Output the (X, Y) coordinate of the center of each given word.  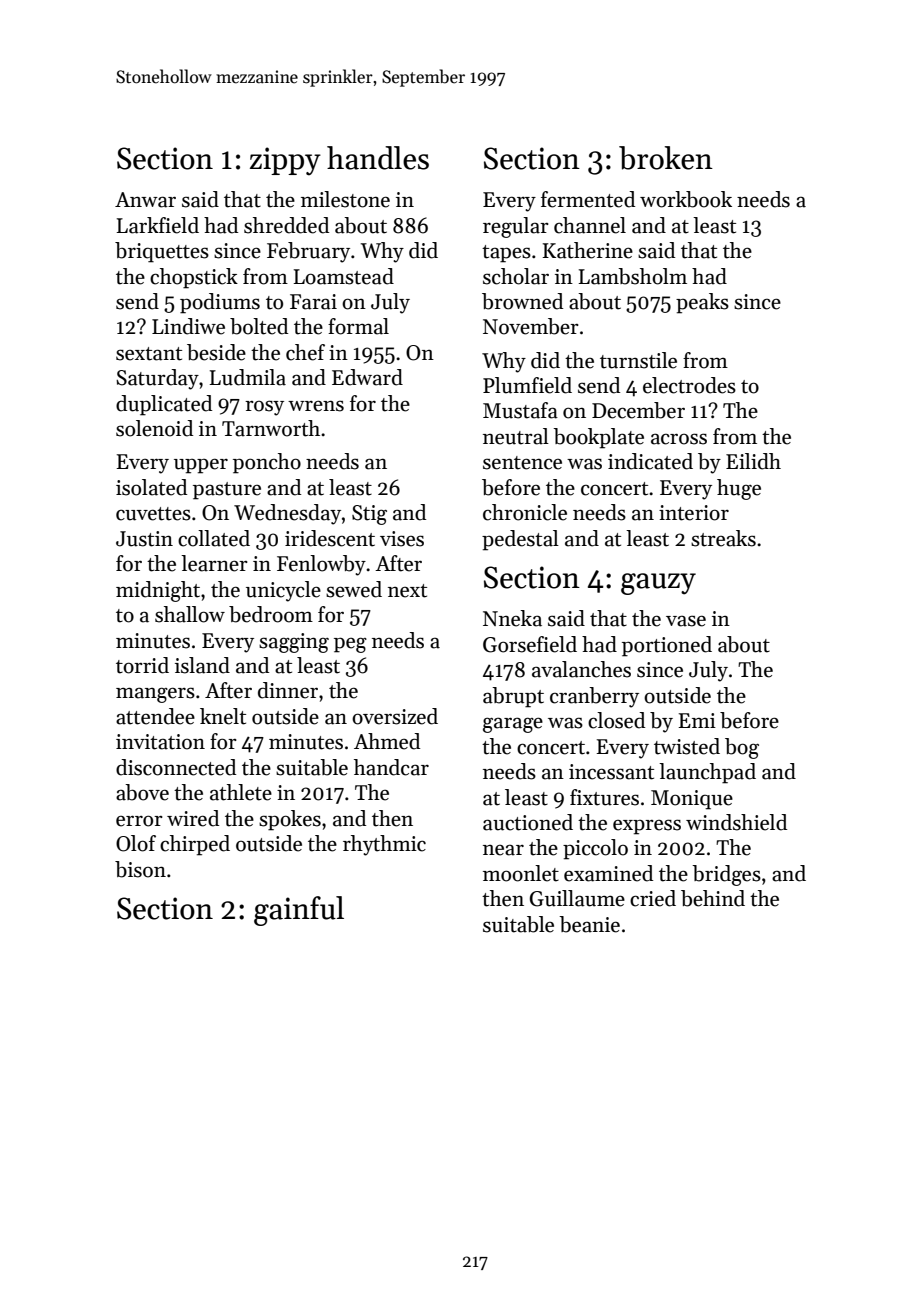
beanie (589, 924)
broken (666, 158)
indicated (650, 461)
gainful (299, 911)
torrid (142, 665)
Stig (369, 515)
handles (378, 158)
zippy (285, 161)
